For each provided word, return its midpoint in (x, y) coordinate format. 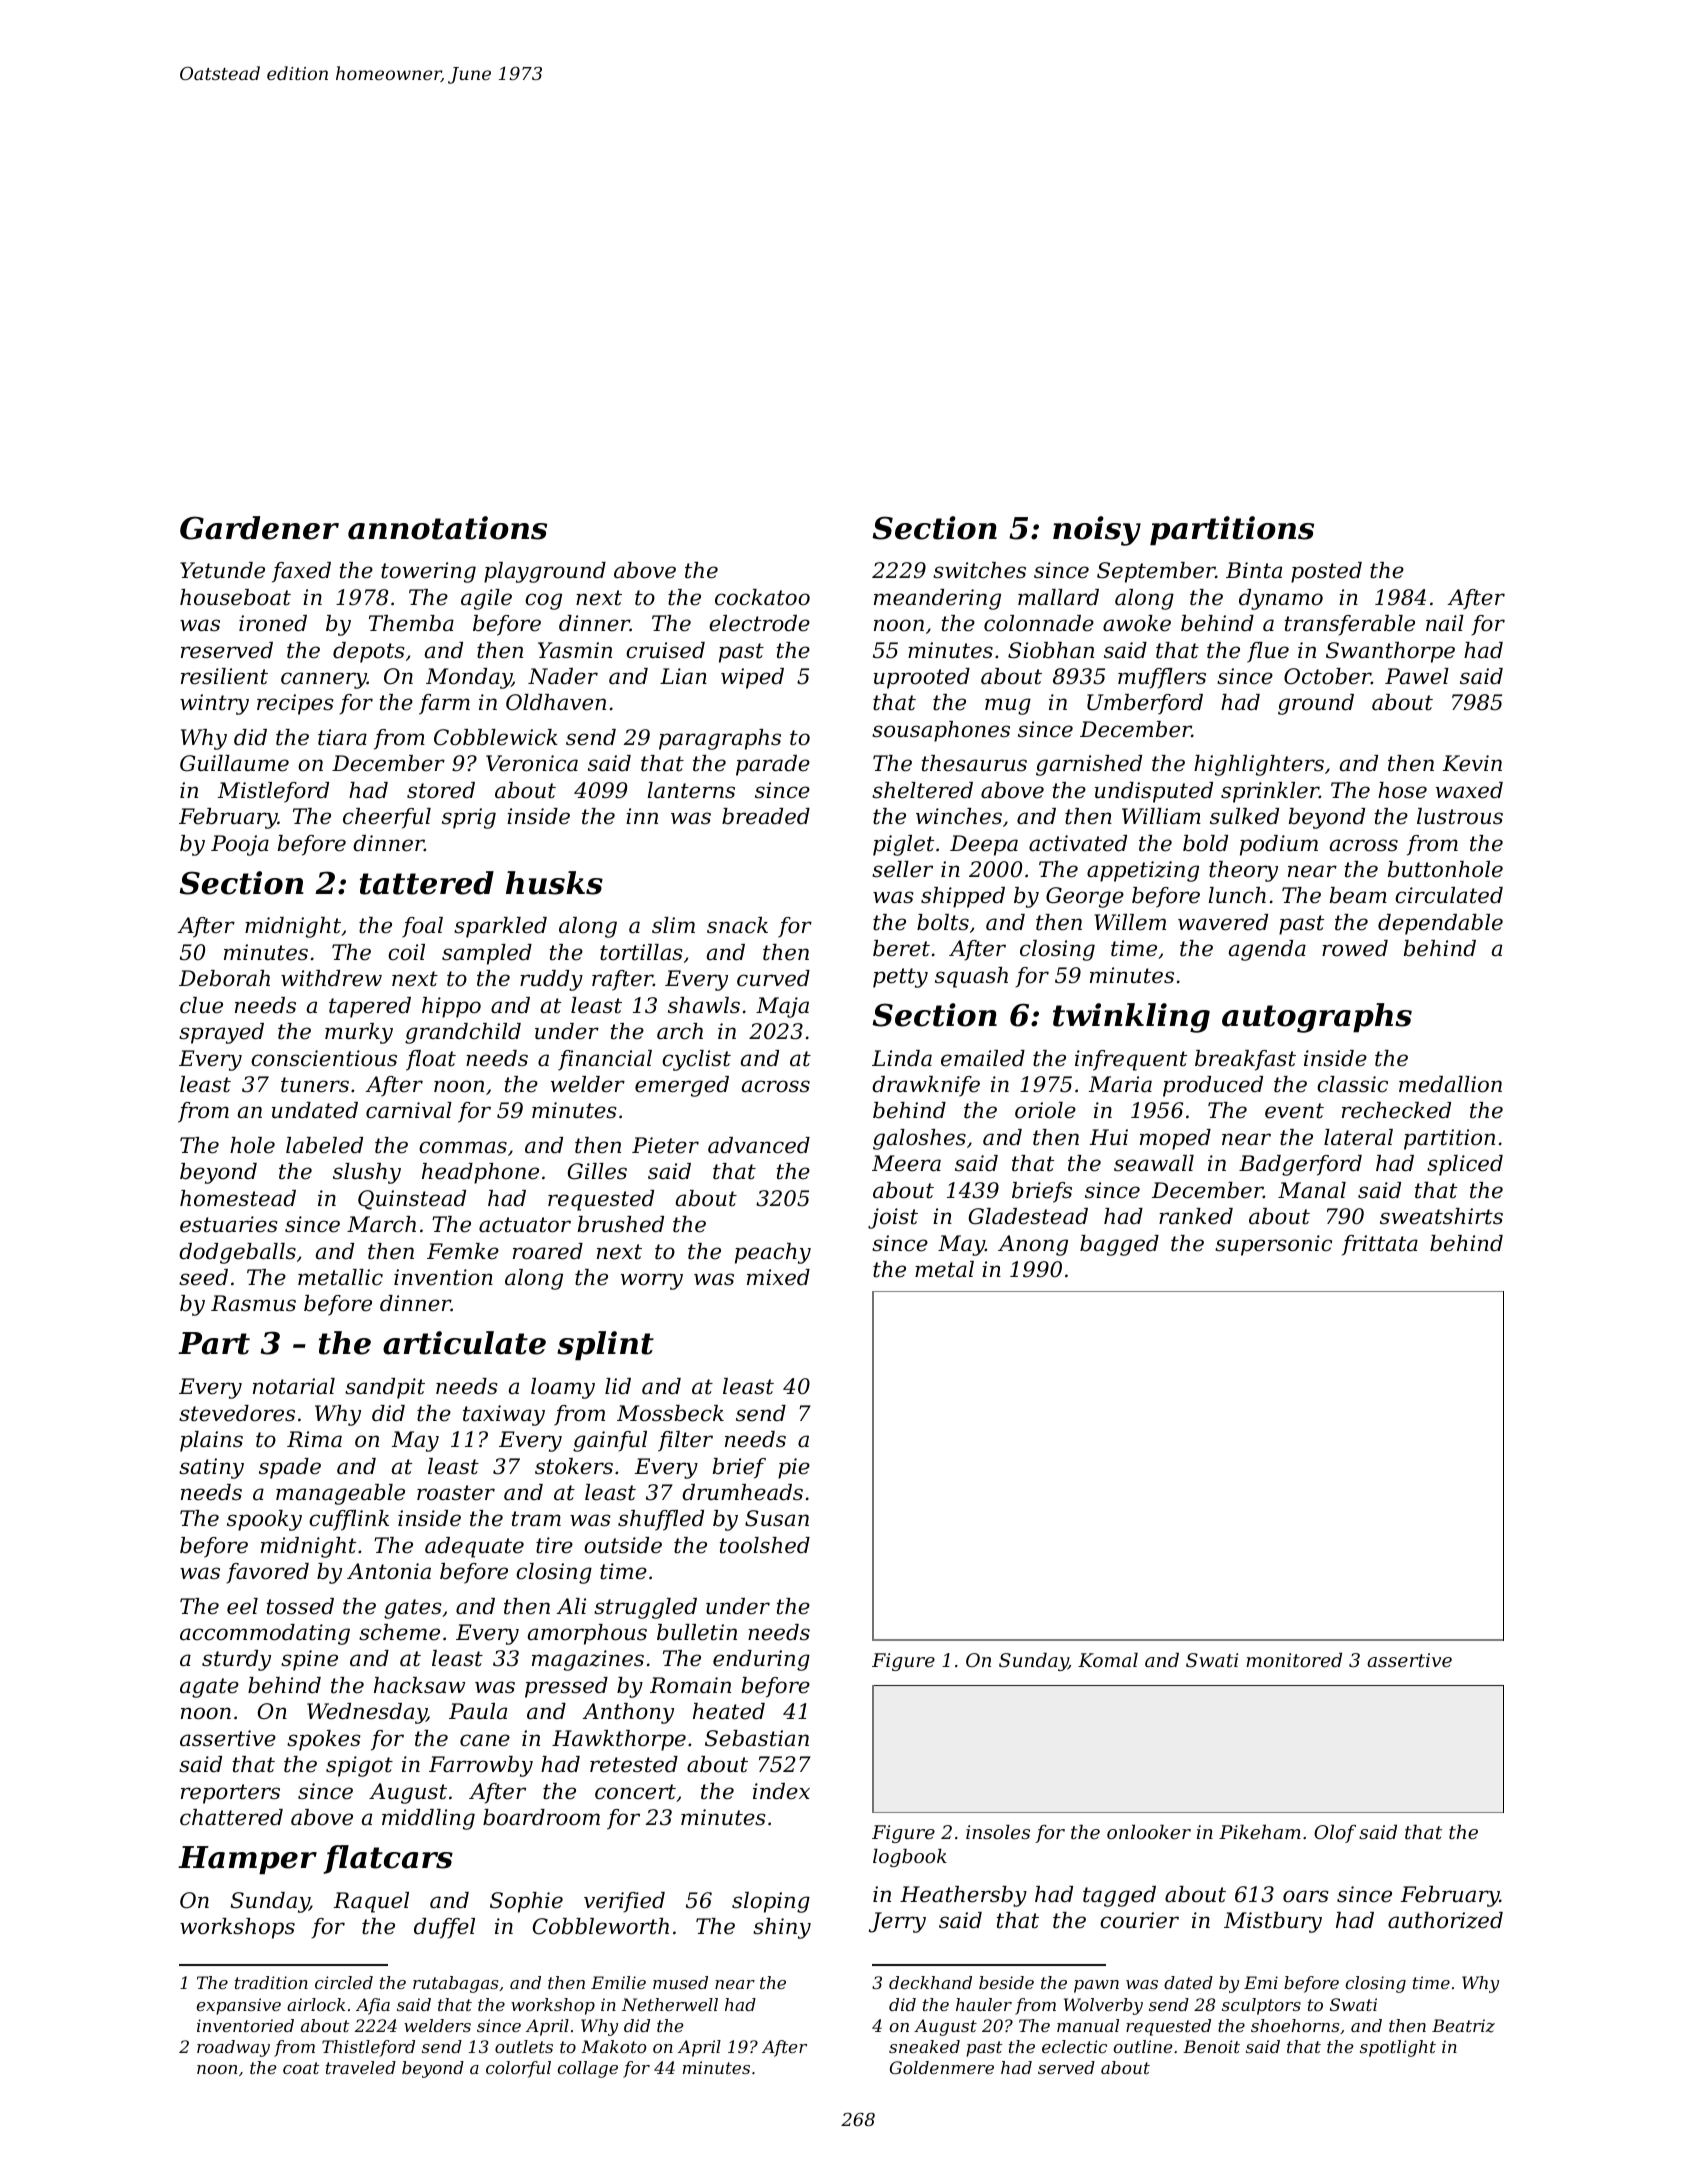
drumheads (742, 1492)
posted (1326, 572)
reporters (230, 1794)
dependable (1440, 924)
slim (673, 925)
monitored (1294, 1659)
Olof (1335, 1833)
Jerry (897, 1922)
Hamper (247, 1860)
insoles (998, 1831)
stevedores (237, 1413)
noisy (1097, 531)
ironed (273, 623)
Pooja (240, 845)
